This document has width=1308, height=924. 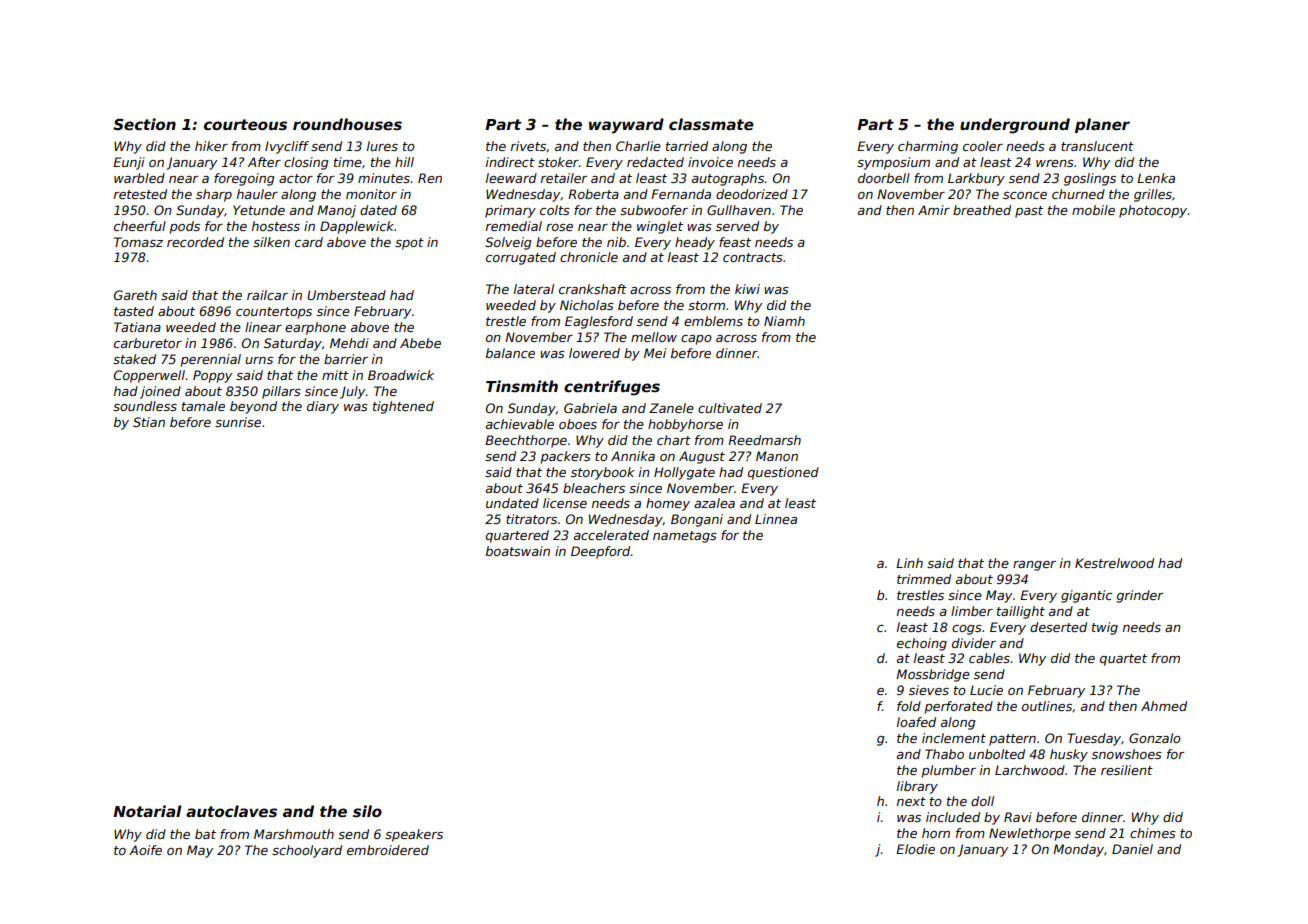 I want to click on photocopy, so click(x=1153, y=211).
